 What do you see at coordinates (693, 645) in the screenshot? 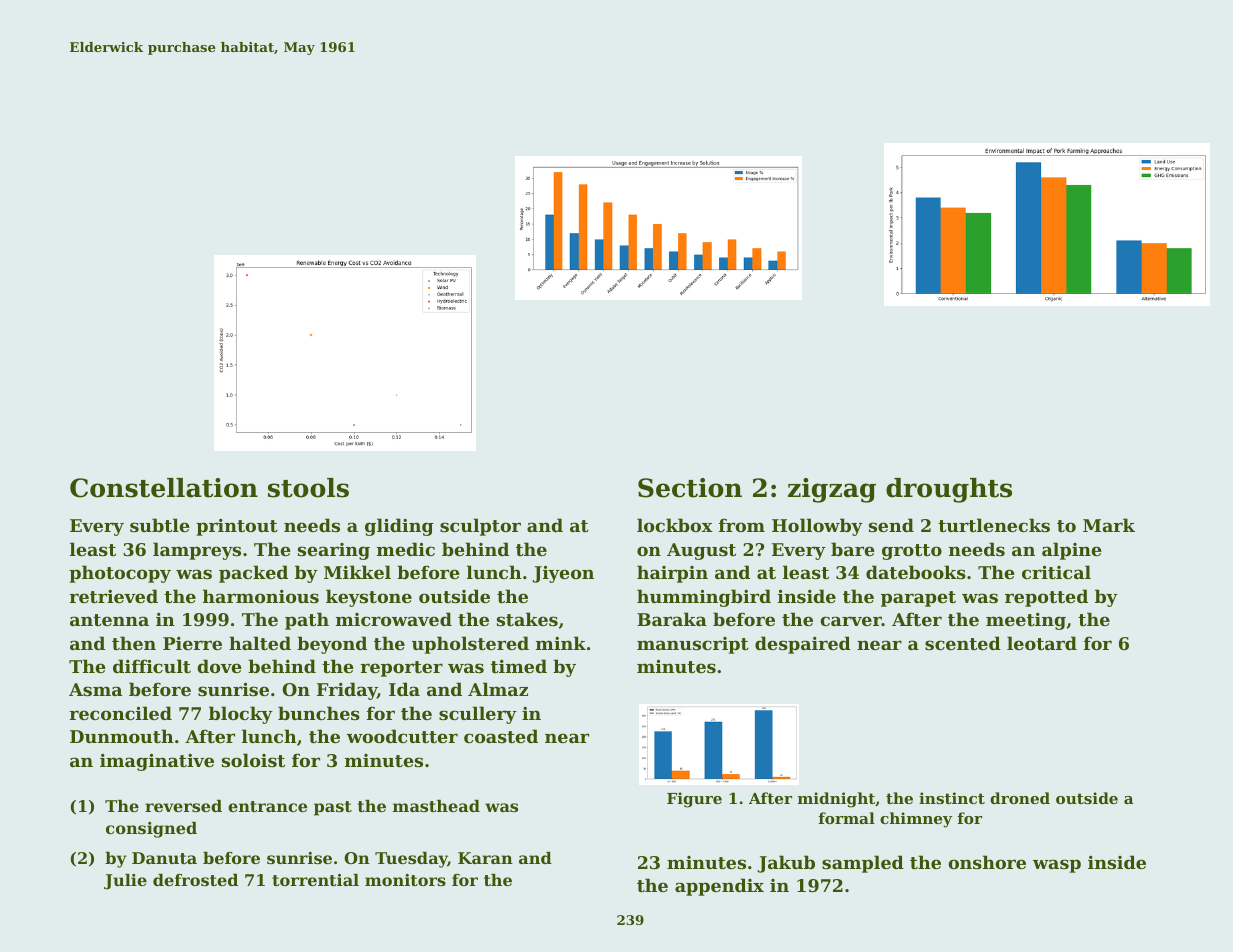
I see `manuscript` at bounding box center [693, 645].
